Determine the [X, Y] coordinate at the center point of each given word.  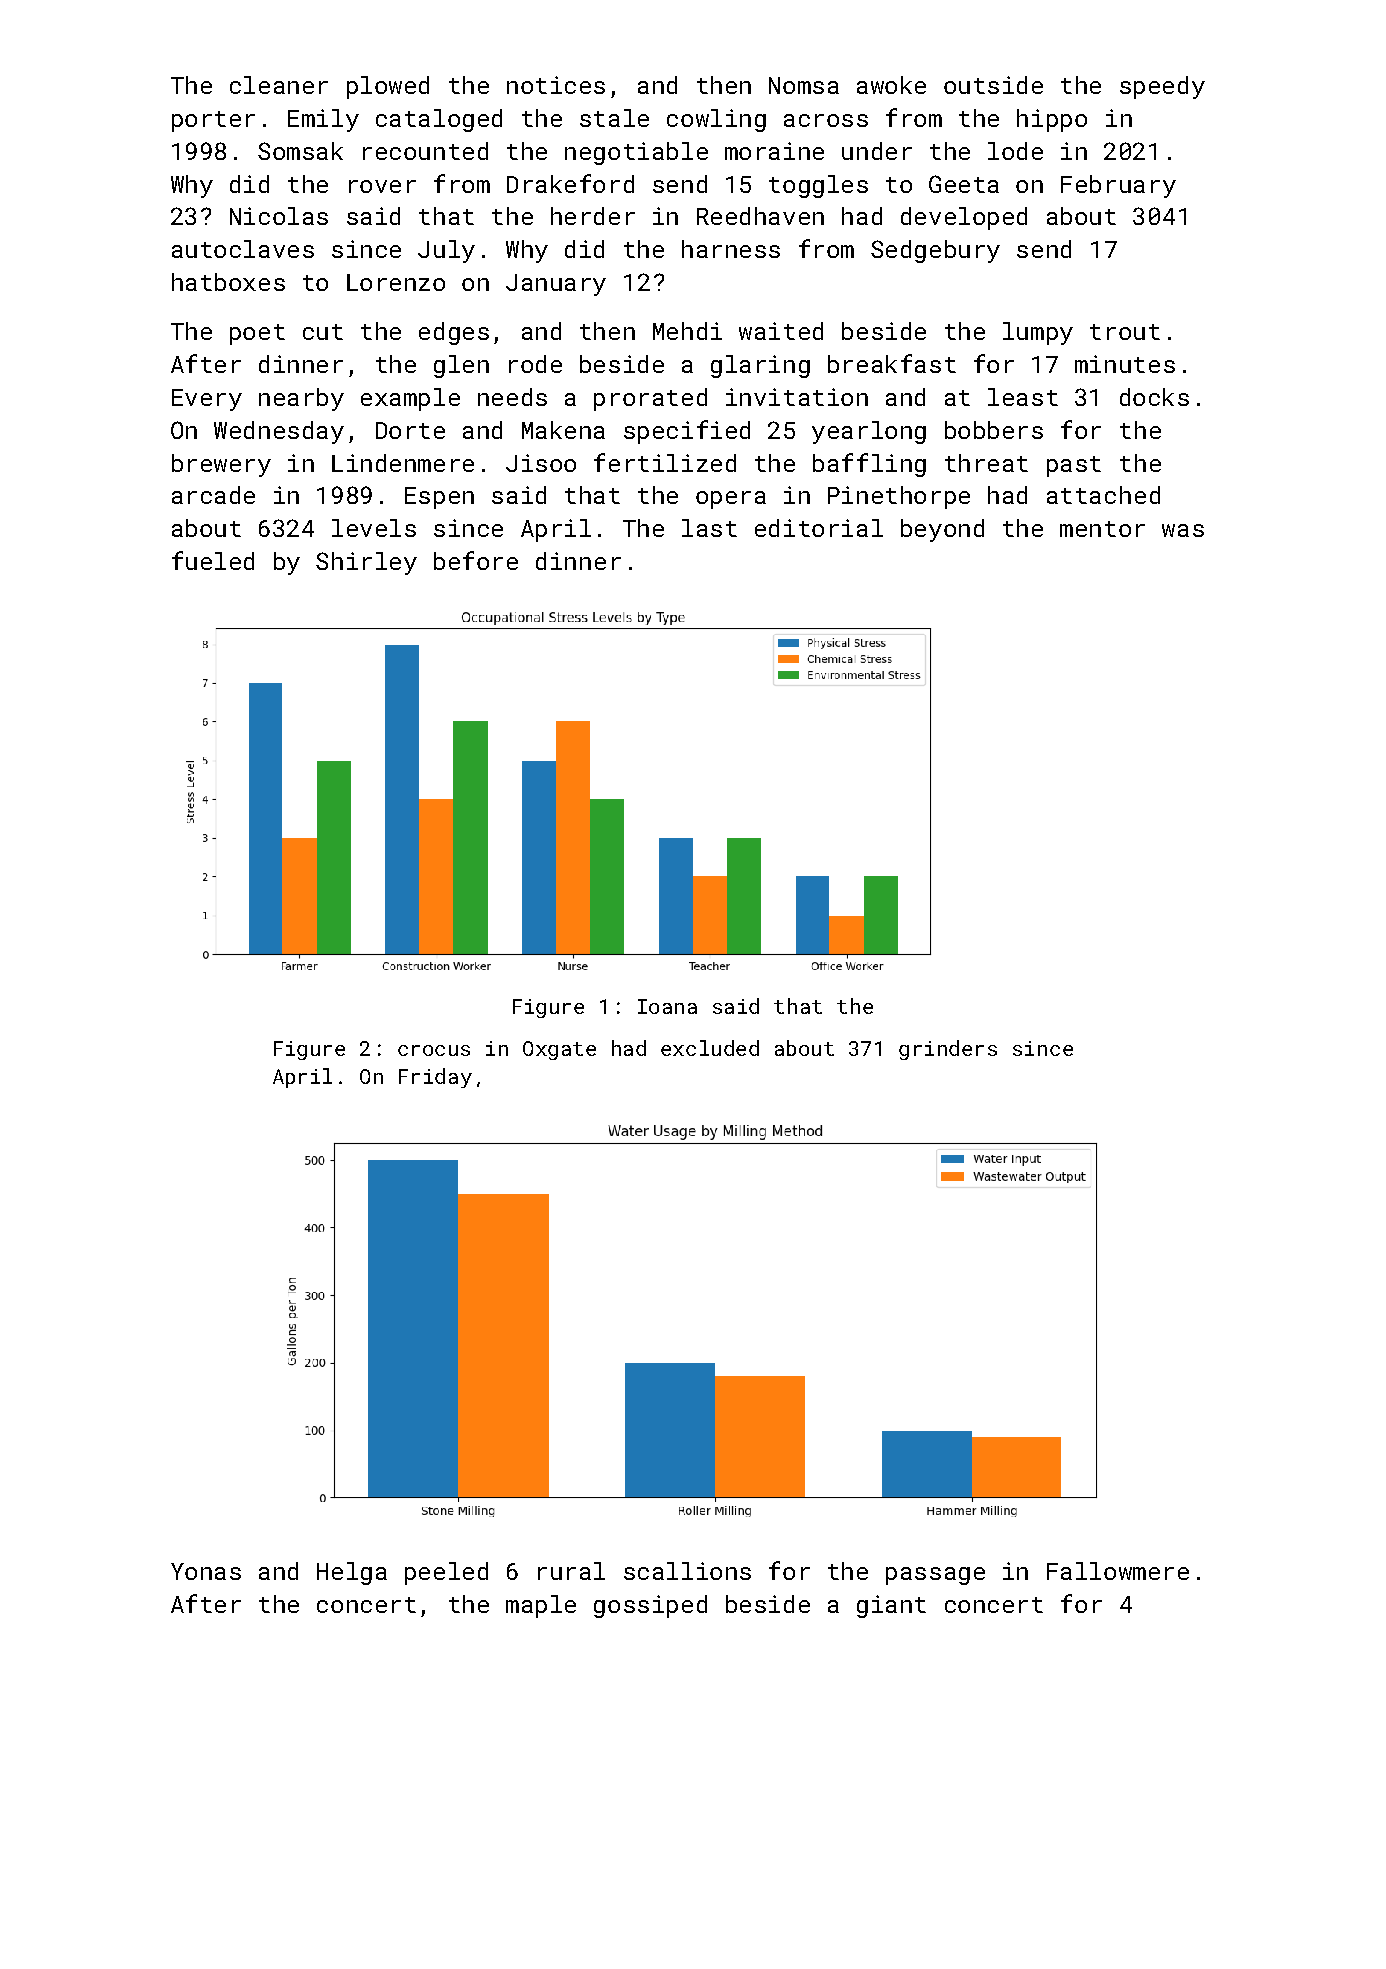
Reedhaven [760, 216]
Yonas [206, 1571]
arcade [213, 495]
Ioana [667, 1006]
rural [571, 1571]
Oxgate [559, 1050]
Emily [323, 120]
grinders [948, 1050]
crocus [434, 1050]
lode [1015, 151]
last [709, 528]
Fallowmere [1118, 1571]
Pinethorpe [899, 497]
